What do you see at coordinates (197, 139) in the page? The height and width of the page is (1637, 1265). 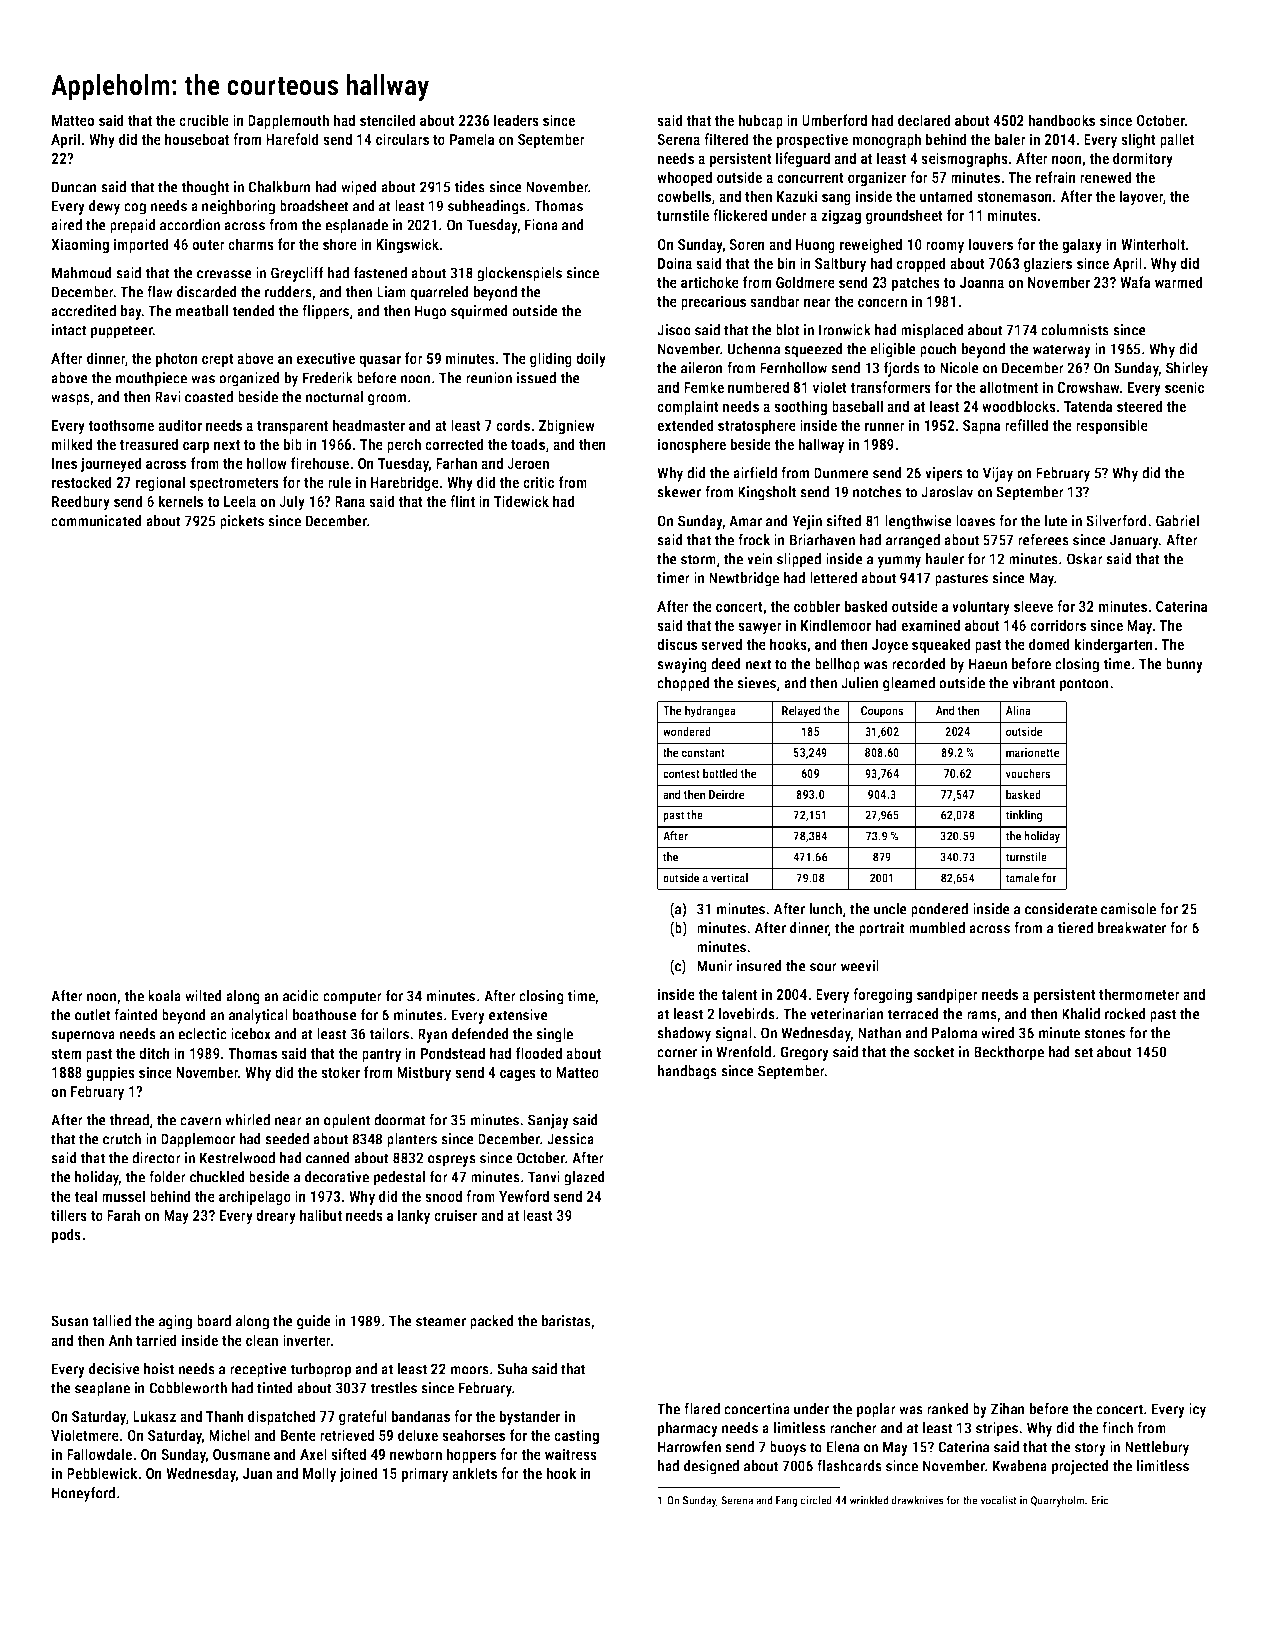 I see `houseboat` at bounding box center [197, 139].
